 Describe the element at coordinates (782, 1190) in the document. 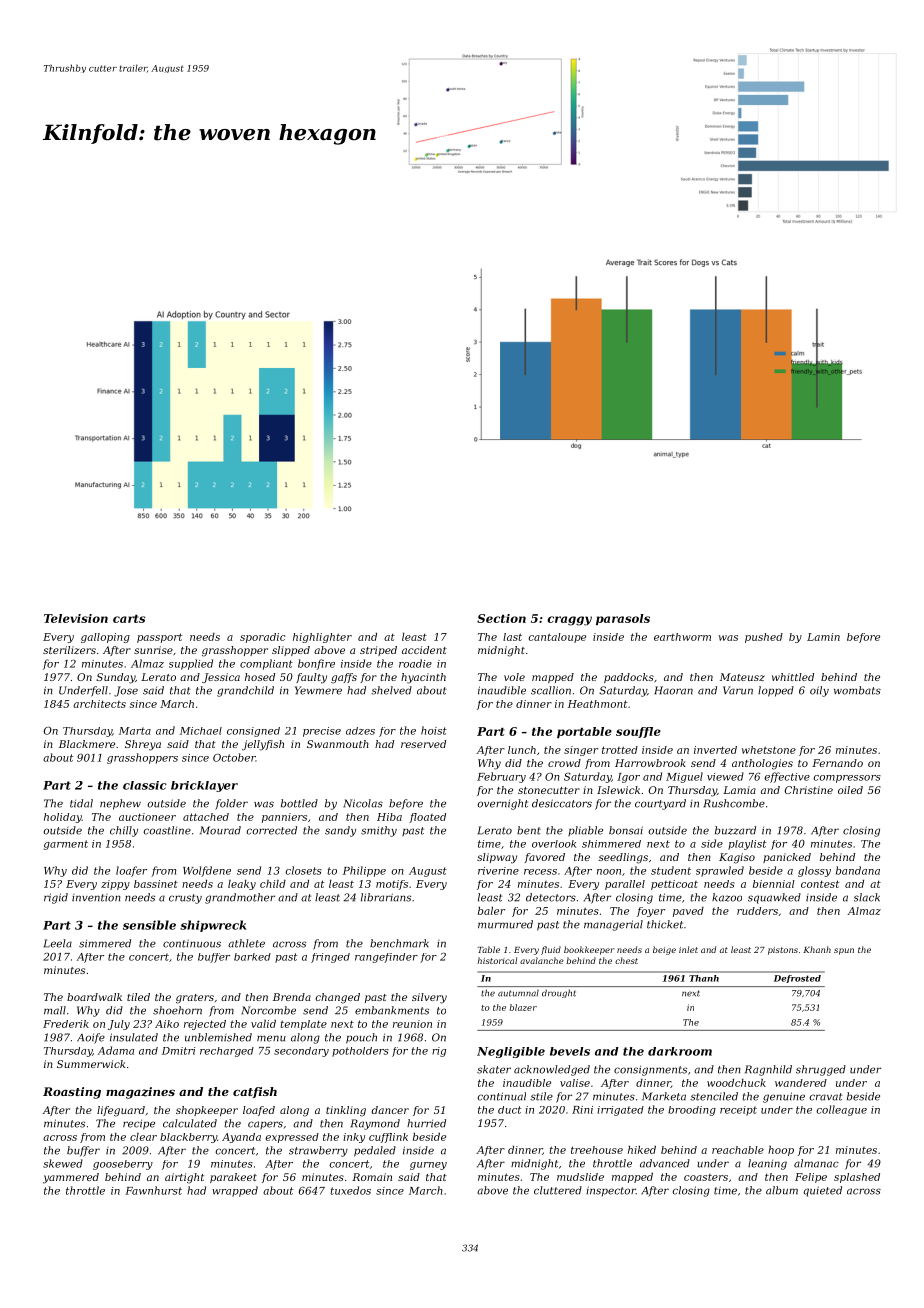

I see `album` at that location.
